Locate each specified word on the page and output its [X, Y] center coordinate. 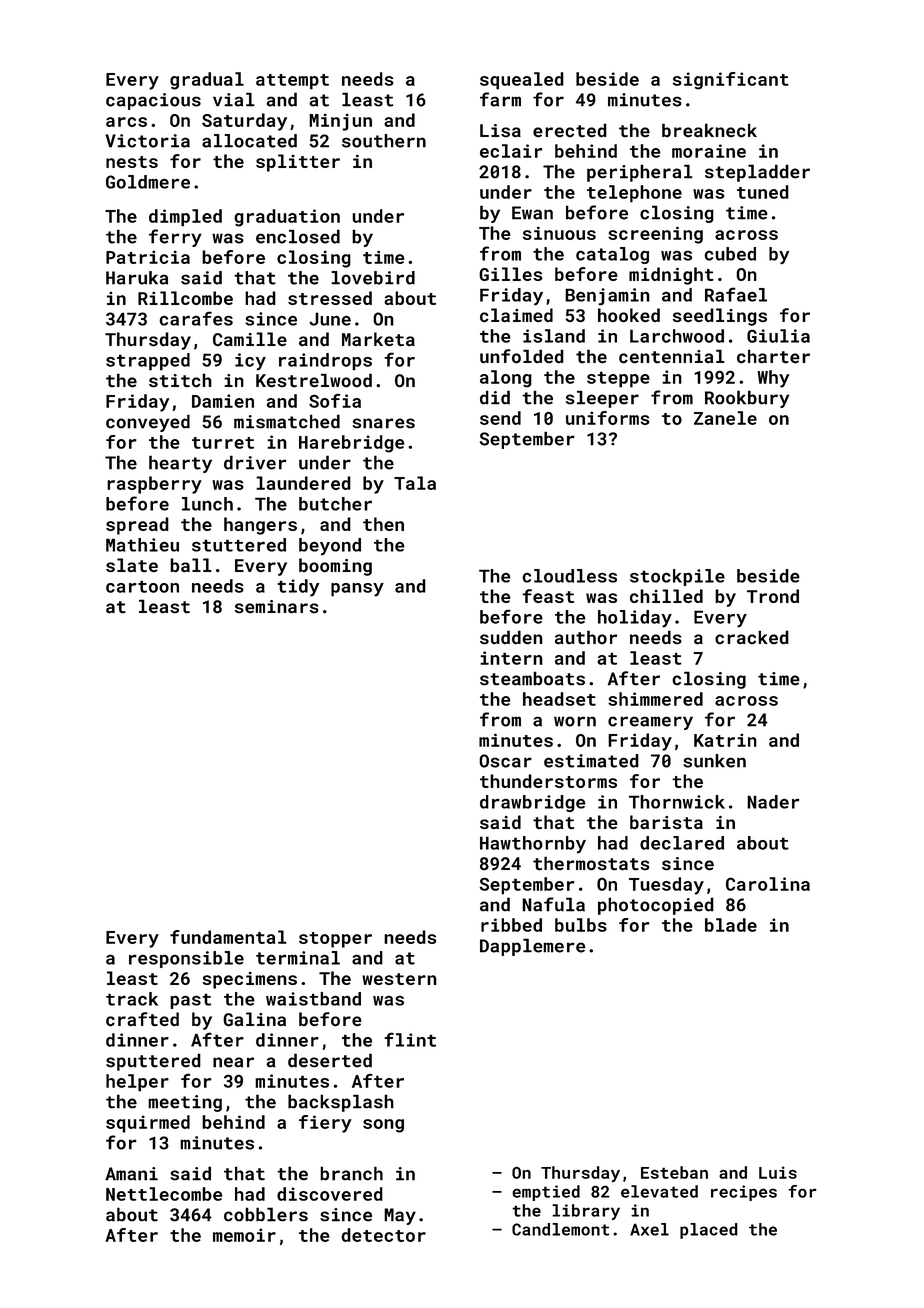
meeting [185, 1103]
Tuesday [666, 886]
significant [731, 81]
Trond [773, 596]
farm [500, 99]
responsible [186, 959]
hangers [260, 526]
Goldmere [148, 182]
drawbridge [533, 803]
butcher [335, 504]
